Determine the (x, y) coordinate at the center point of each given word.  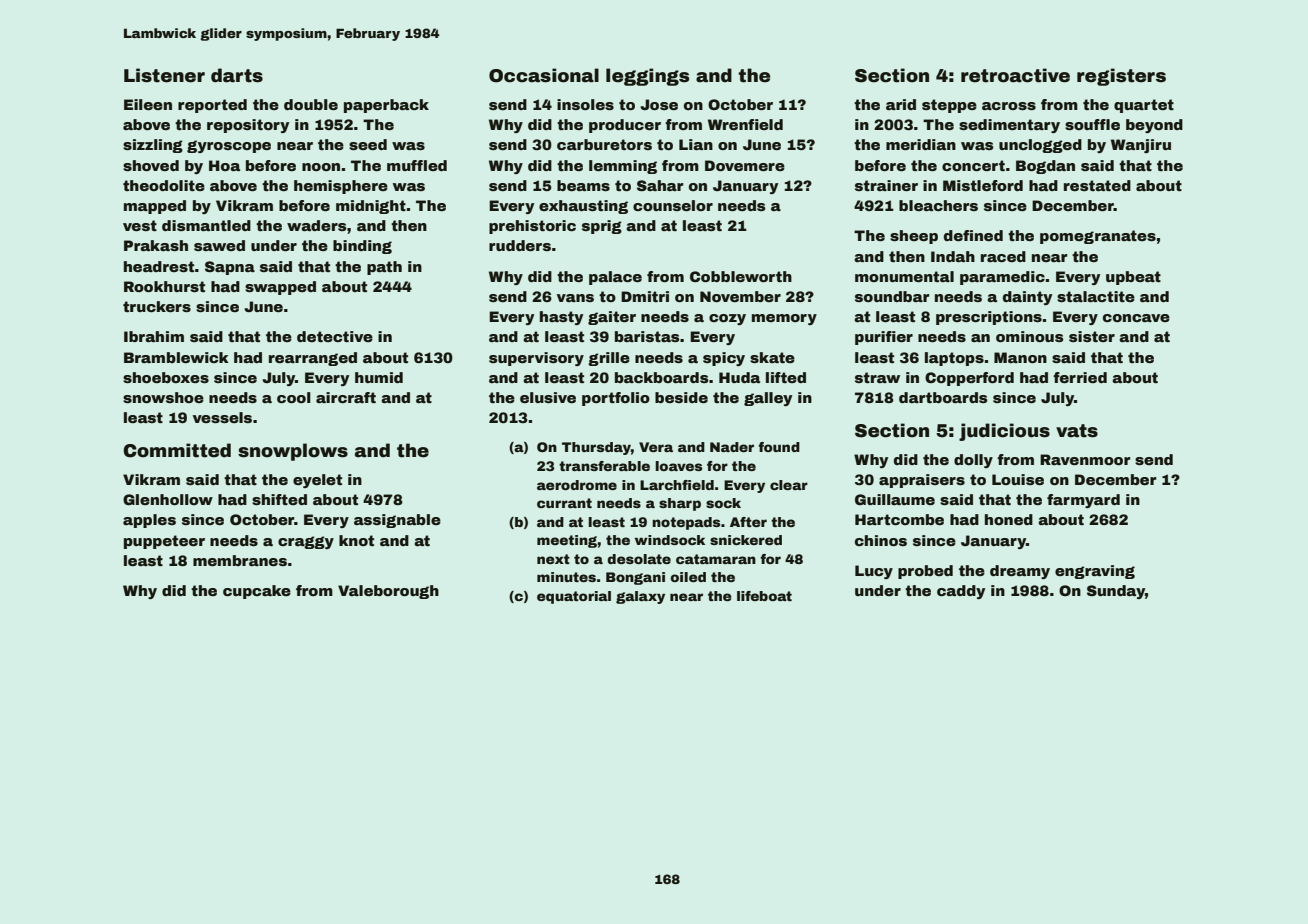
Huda (739, 377)
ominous (1030, 336)
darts (237, 75)
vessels (222, 417)
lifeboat (764, 596)
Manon (1020, 357)
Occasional (544, 75)
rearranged (313, 359)
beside (681, 397)
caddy (961, 592)
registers (1121, 77)
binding (362, 247)
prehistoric (532, 227)
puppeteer (164, 542)
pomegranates (1098, 237)
